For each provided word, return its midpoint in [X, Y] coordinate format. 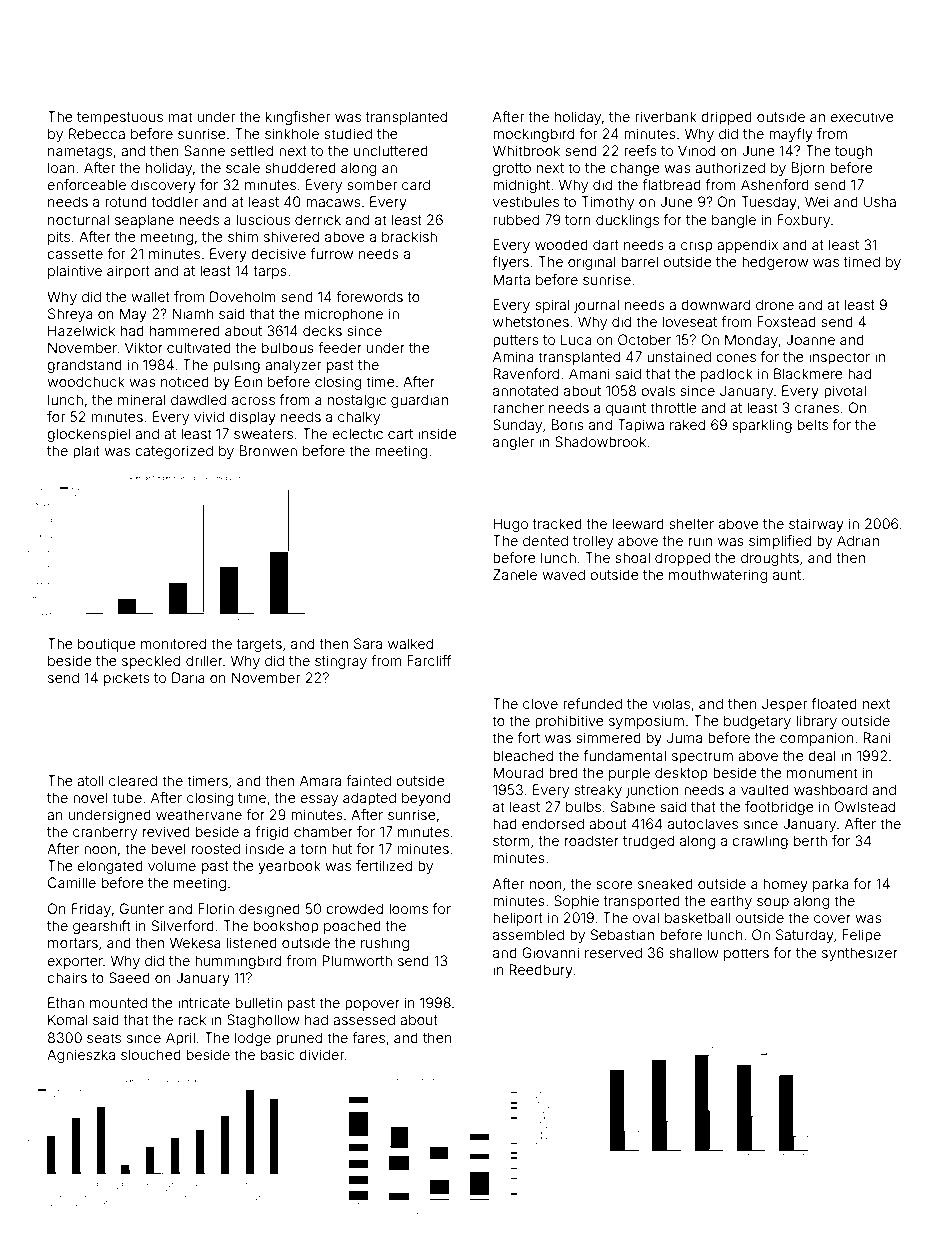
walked [410, 643]
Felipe [861, 936]
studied [348, 133]
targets [259, 645]
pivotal [845, 392]
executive [862, 116]
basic [277, 1054]
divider [321, 1054]
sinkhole [292, 133]
